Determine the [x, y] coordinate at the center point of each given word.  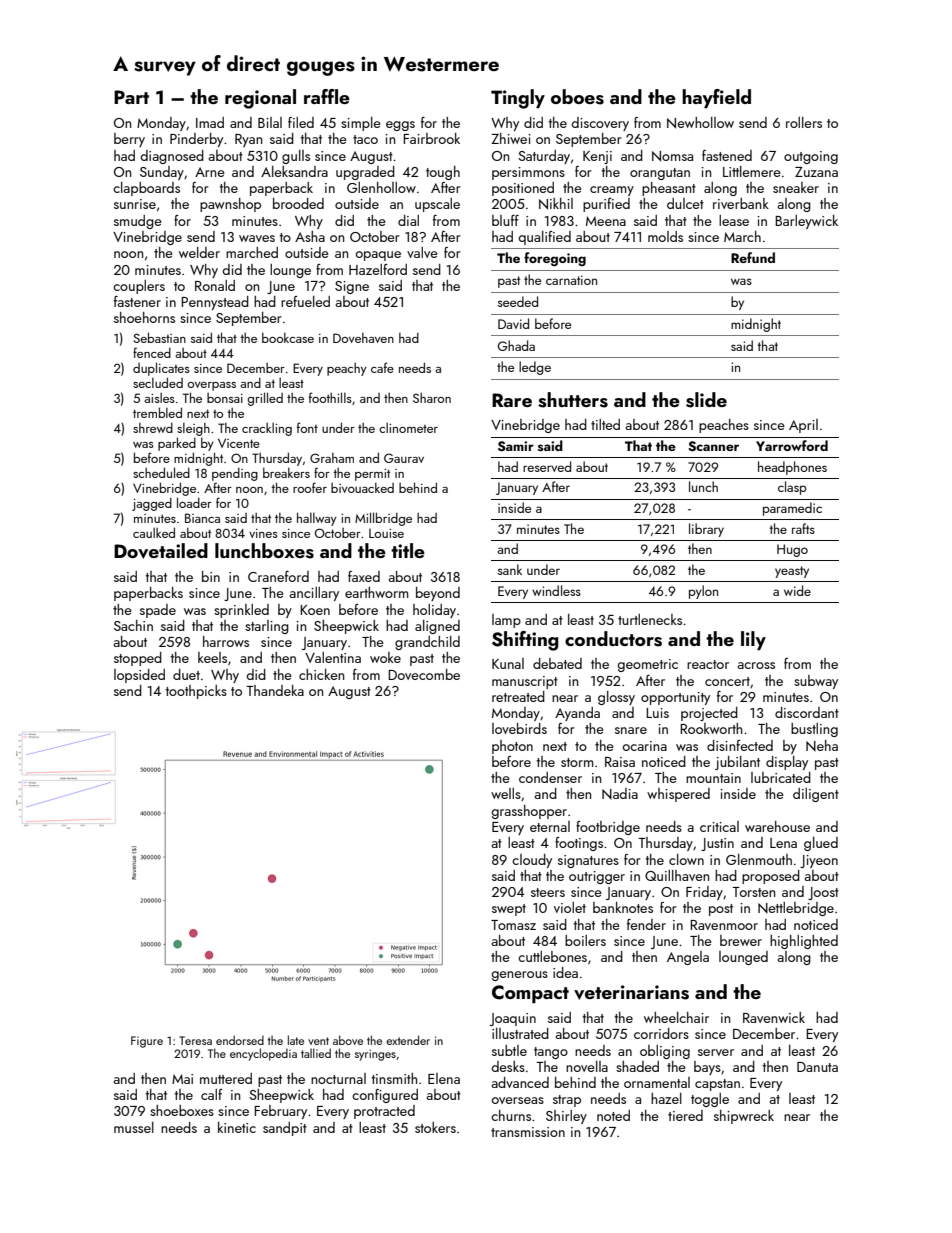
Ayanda [577, 714]
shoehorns [144, 317]
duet [186, 674]
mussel [134, 1127]
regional [260, 99]
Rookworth [711, 728]
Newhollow [700, 123]
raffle [327, 96]
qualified [544, 238]
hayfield [716, 98]
